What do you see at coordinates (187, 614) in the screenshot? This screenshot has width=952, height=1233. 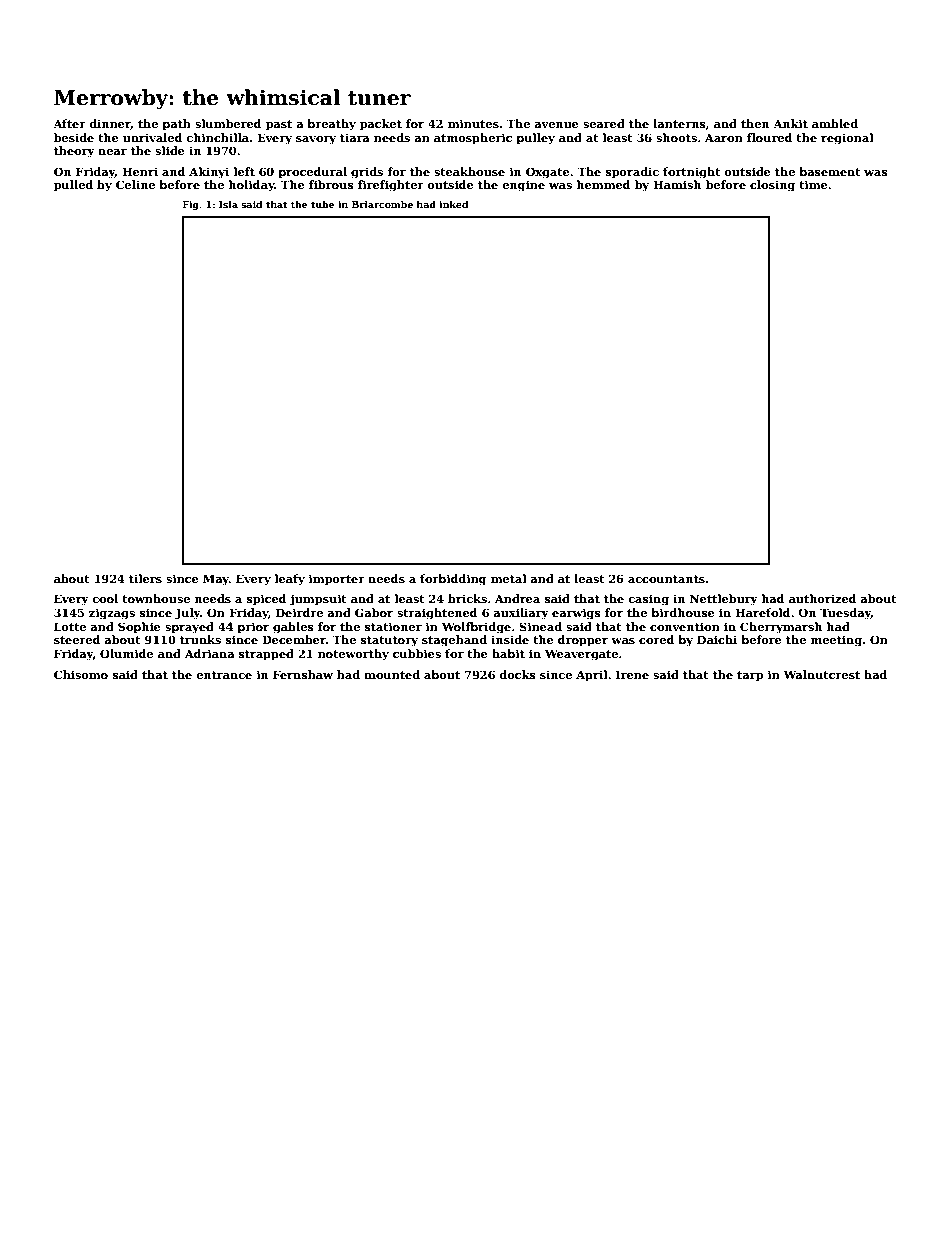 I see `July` at bounding box center [187, 614].
